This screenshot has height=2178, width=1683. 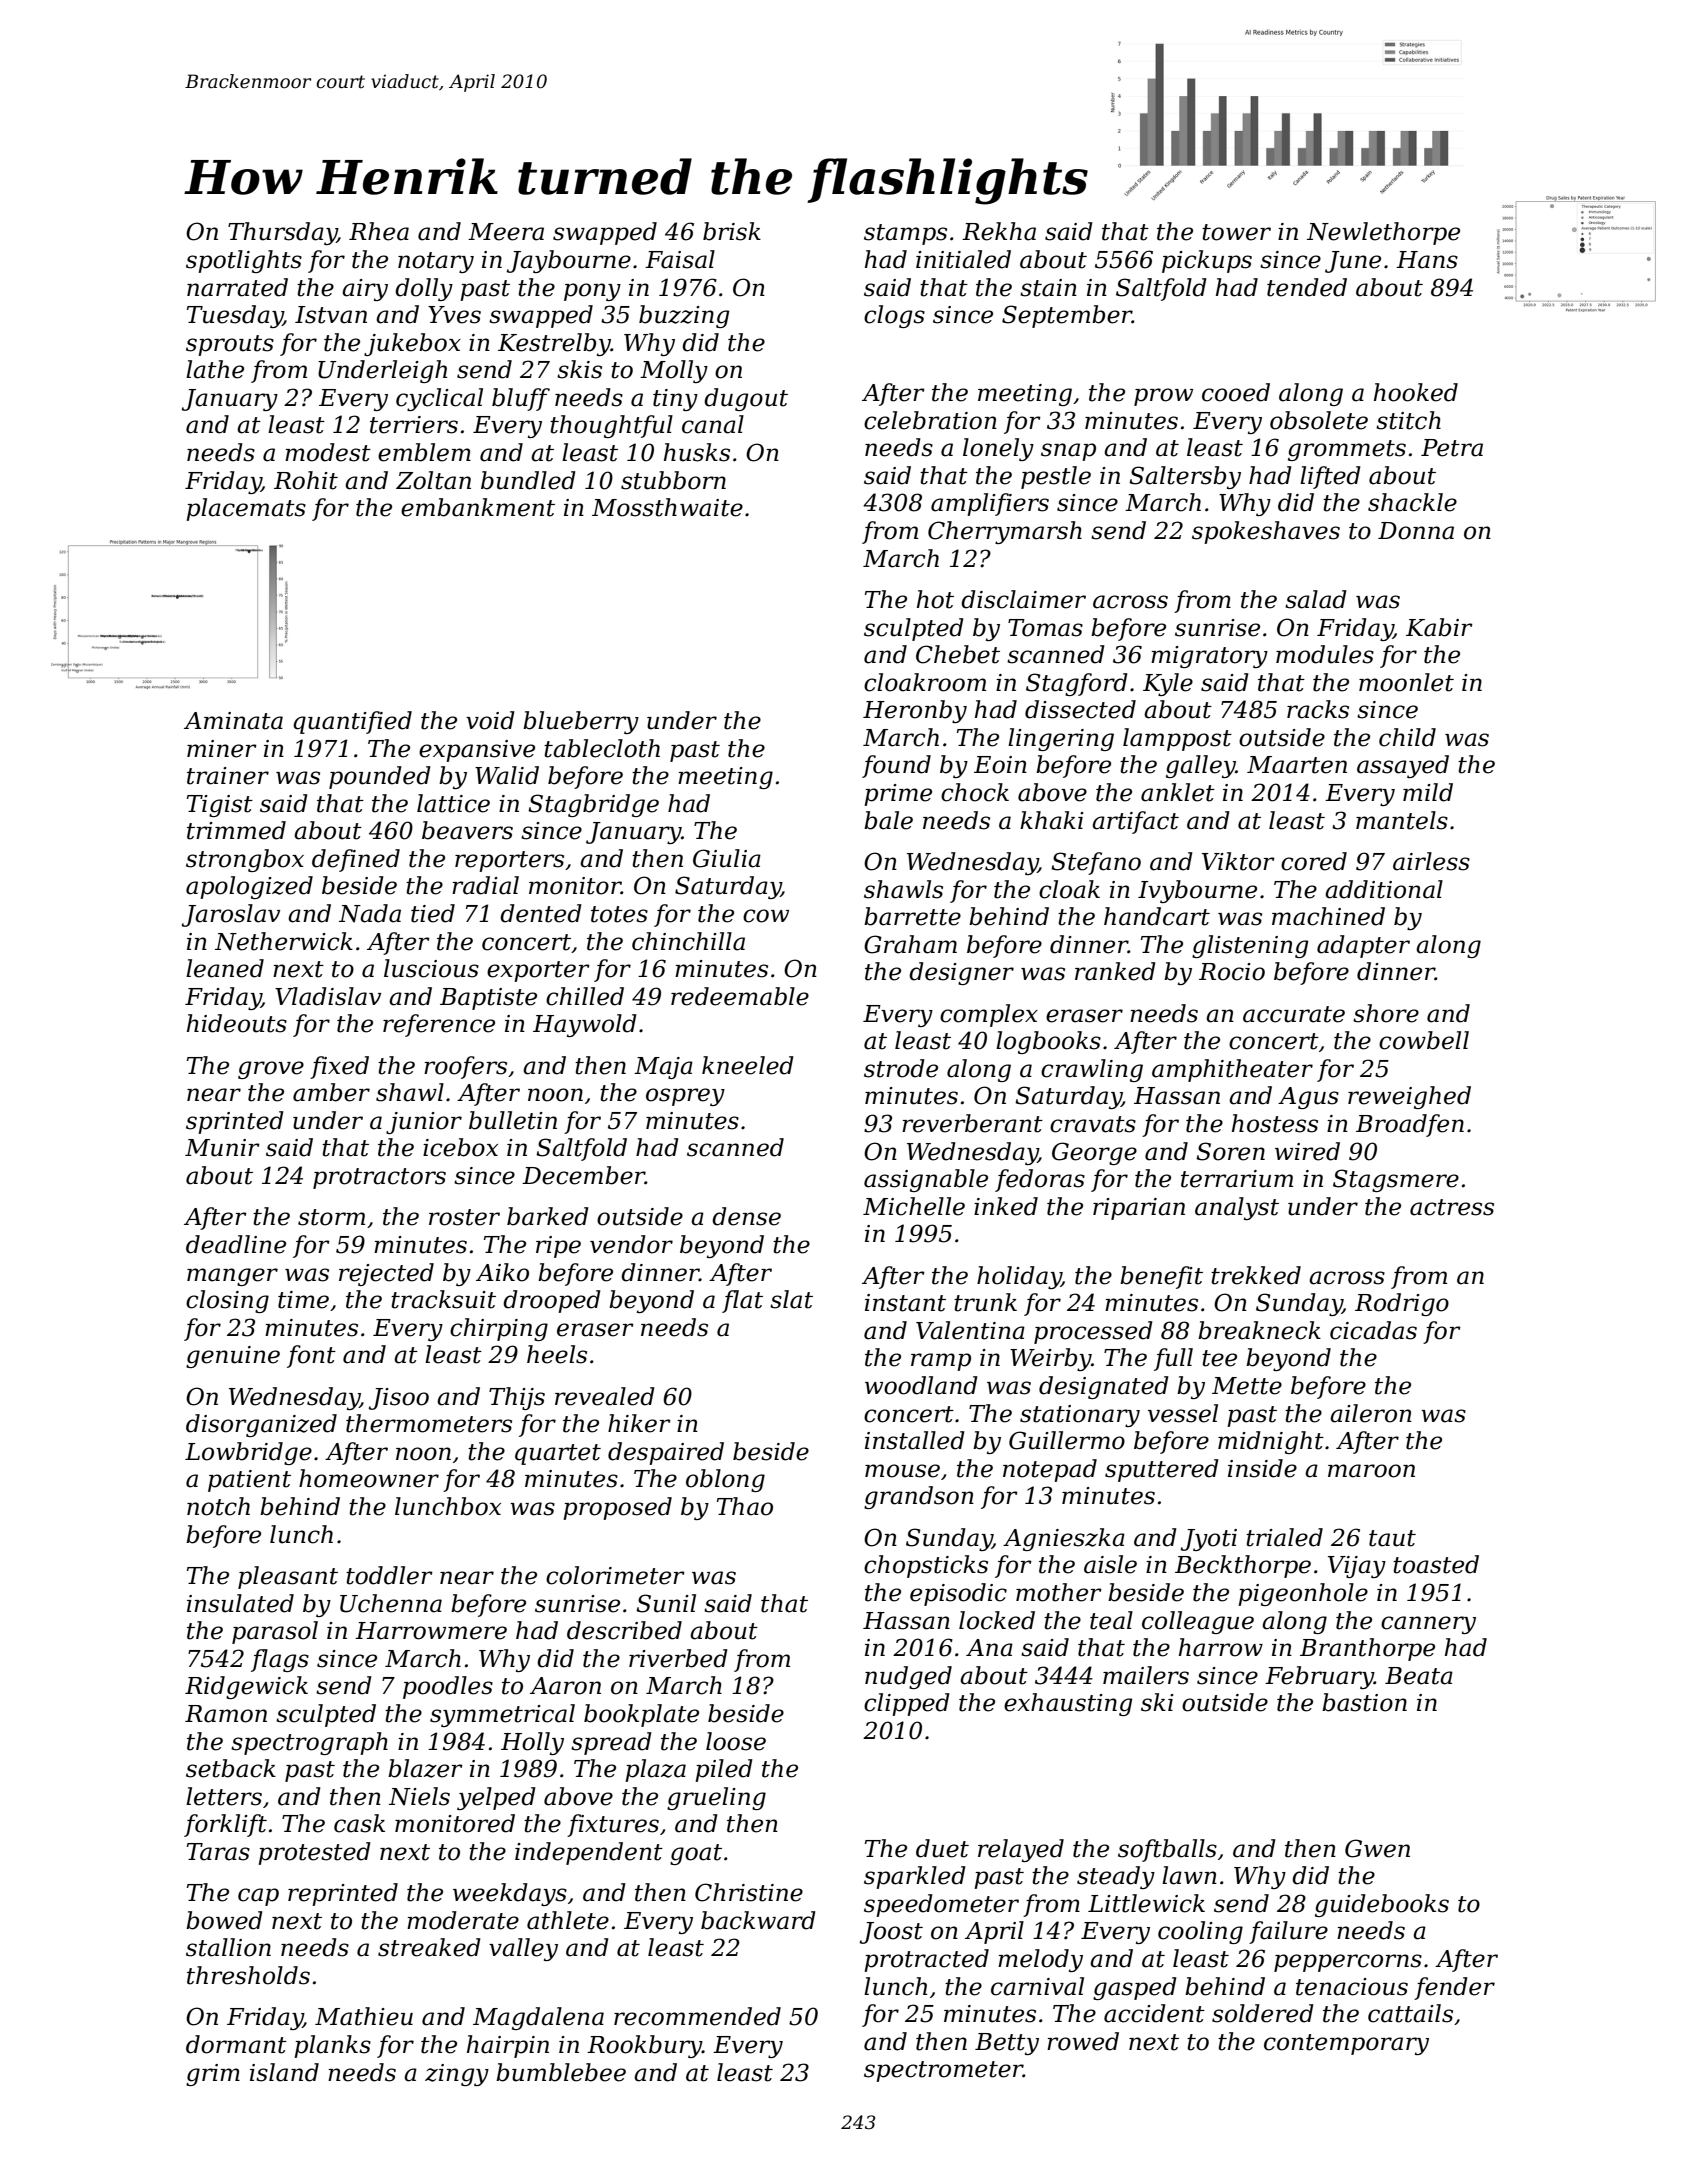 I want to click on hideouts, so click(x=237, y=1023).
